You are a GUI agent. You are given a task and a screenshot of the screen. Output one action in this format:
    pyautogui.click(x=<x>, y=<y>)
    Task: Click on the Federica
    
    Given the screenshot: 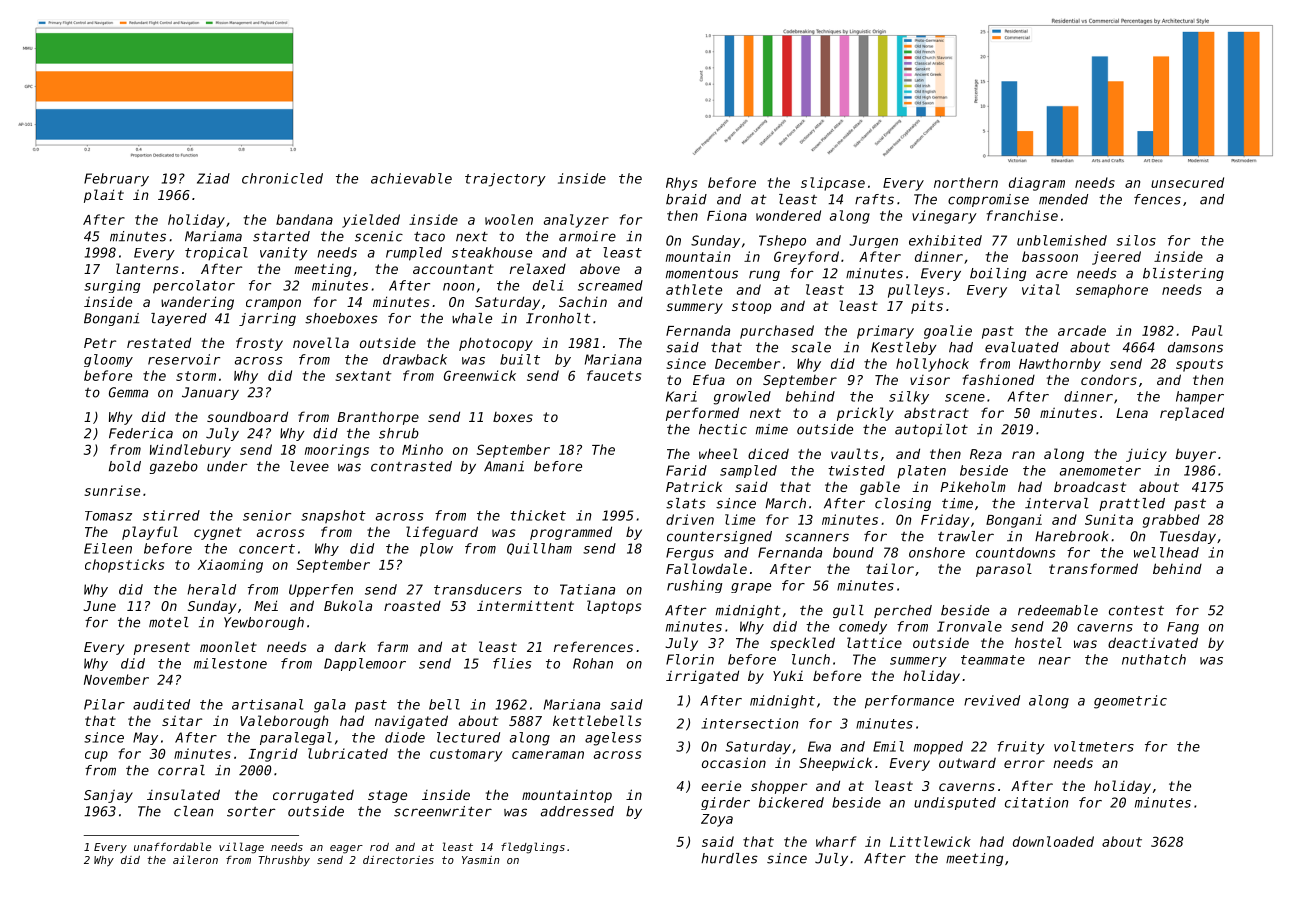 What is the action you would take?
    pyautogui.click(x=141, y=433)
